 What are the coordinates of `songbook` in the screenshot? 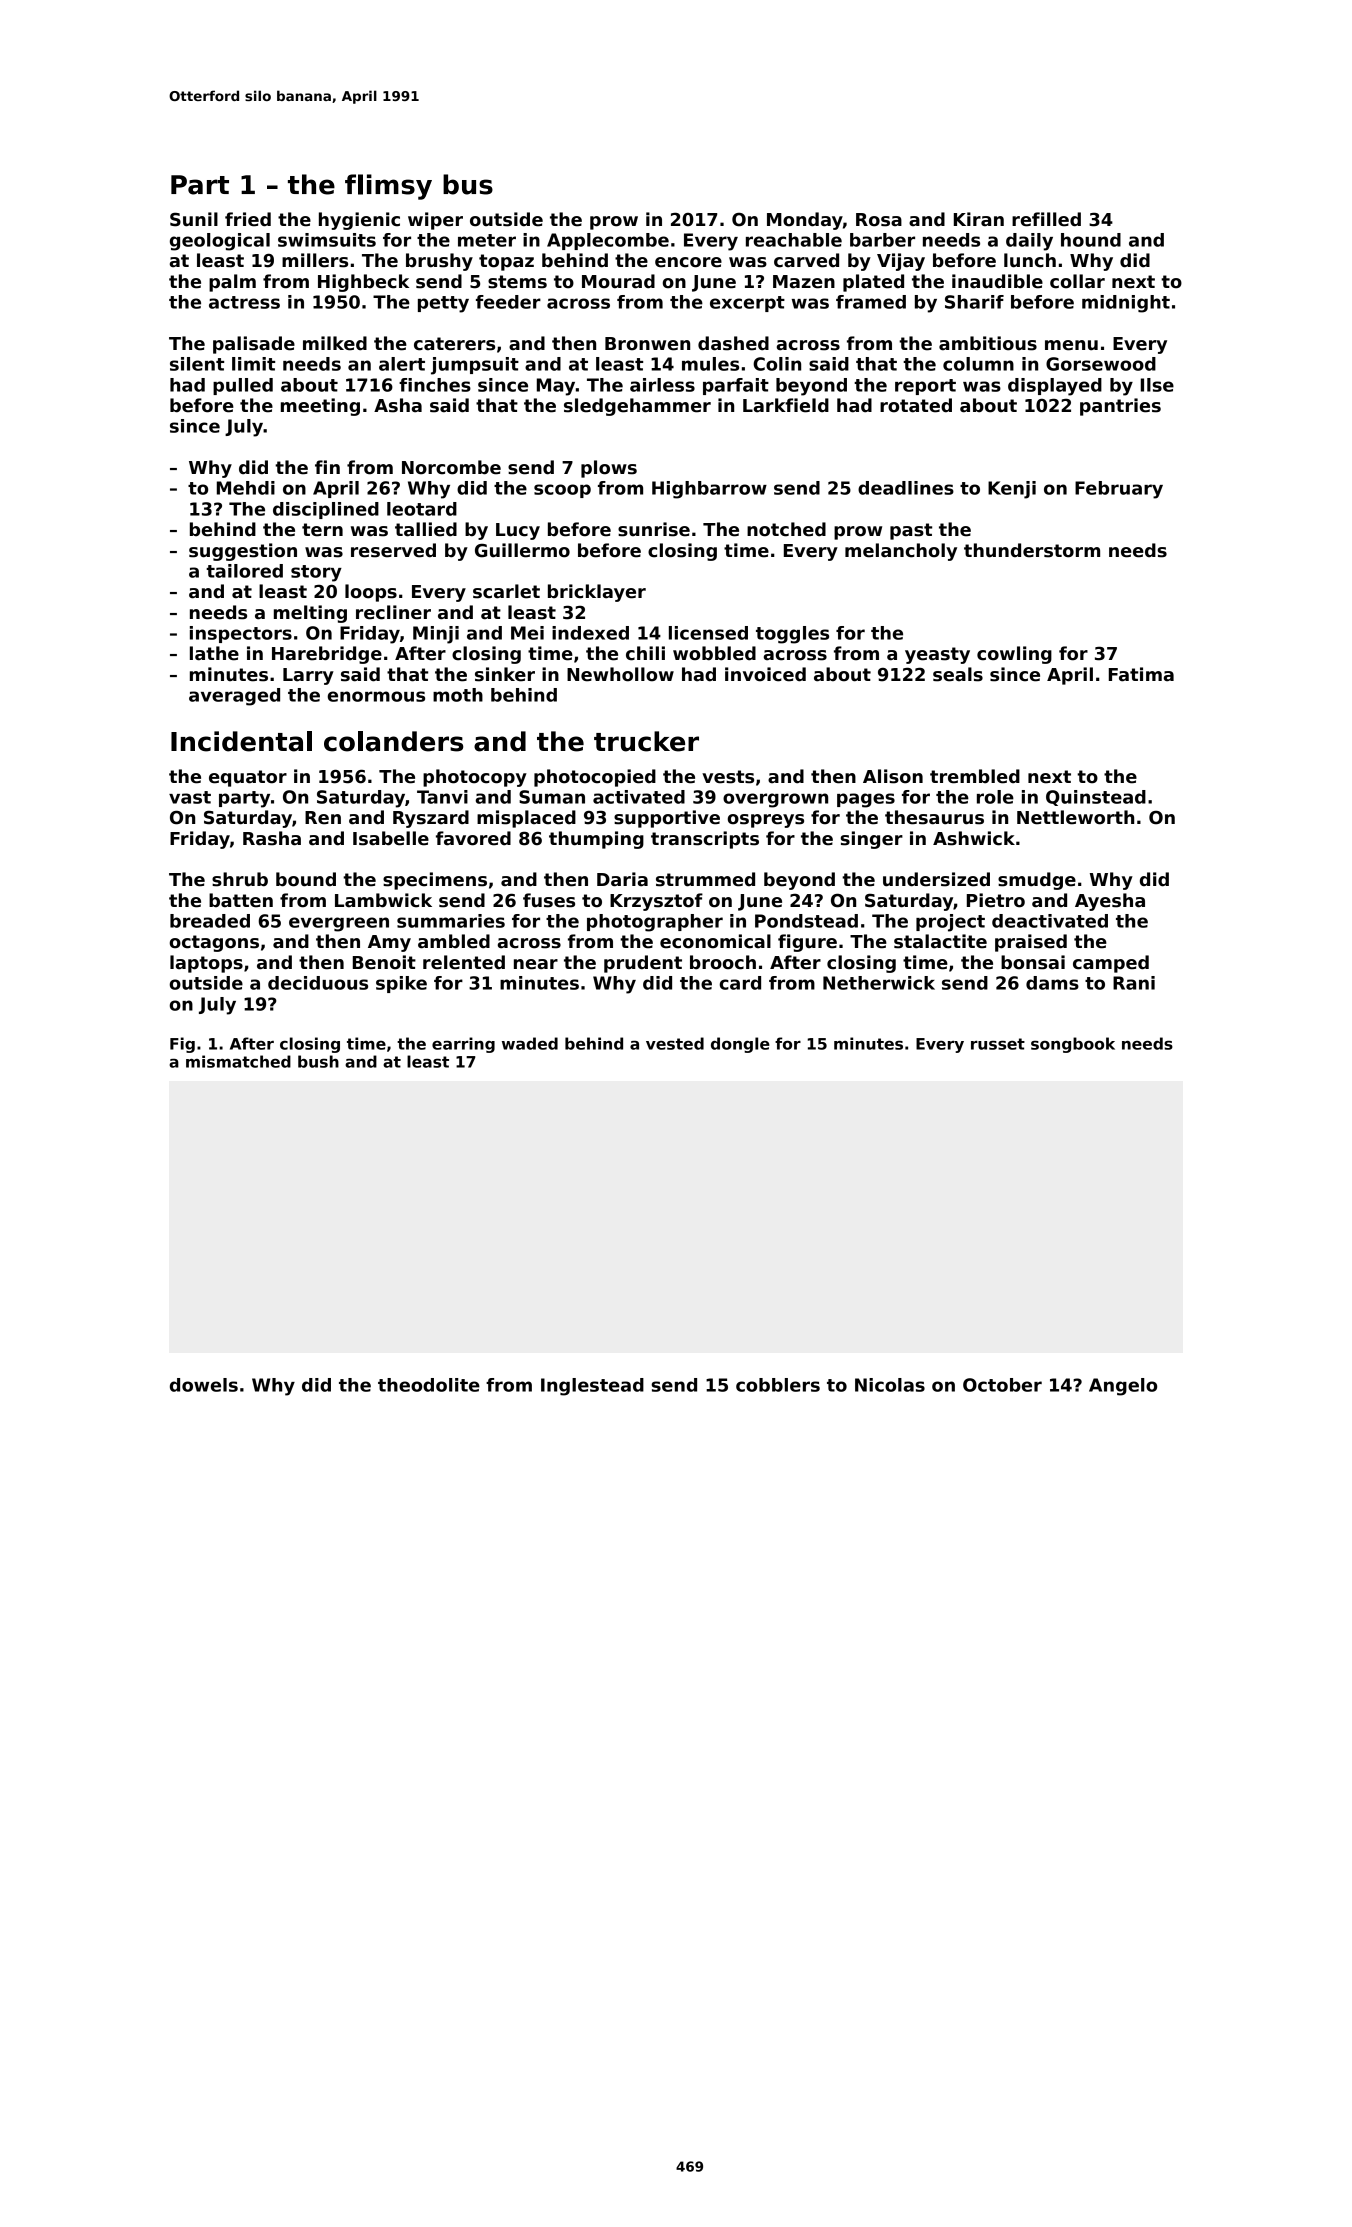 It's located at (1073, 1045).
